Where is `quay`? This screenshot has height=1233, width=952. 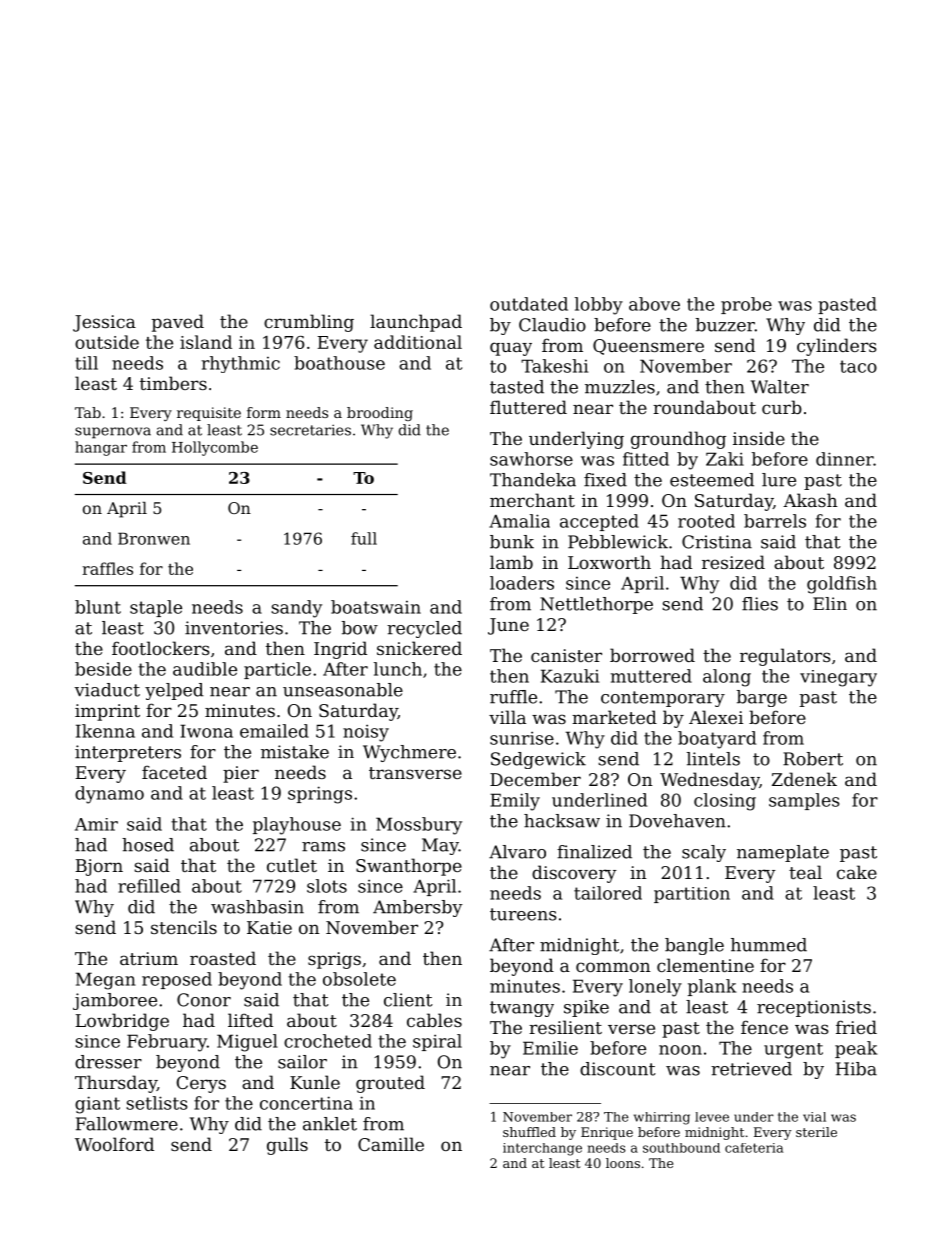
quay is located at coordinates (511, 349).
